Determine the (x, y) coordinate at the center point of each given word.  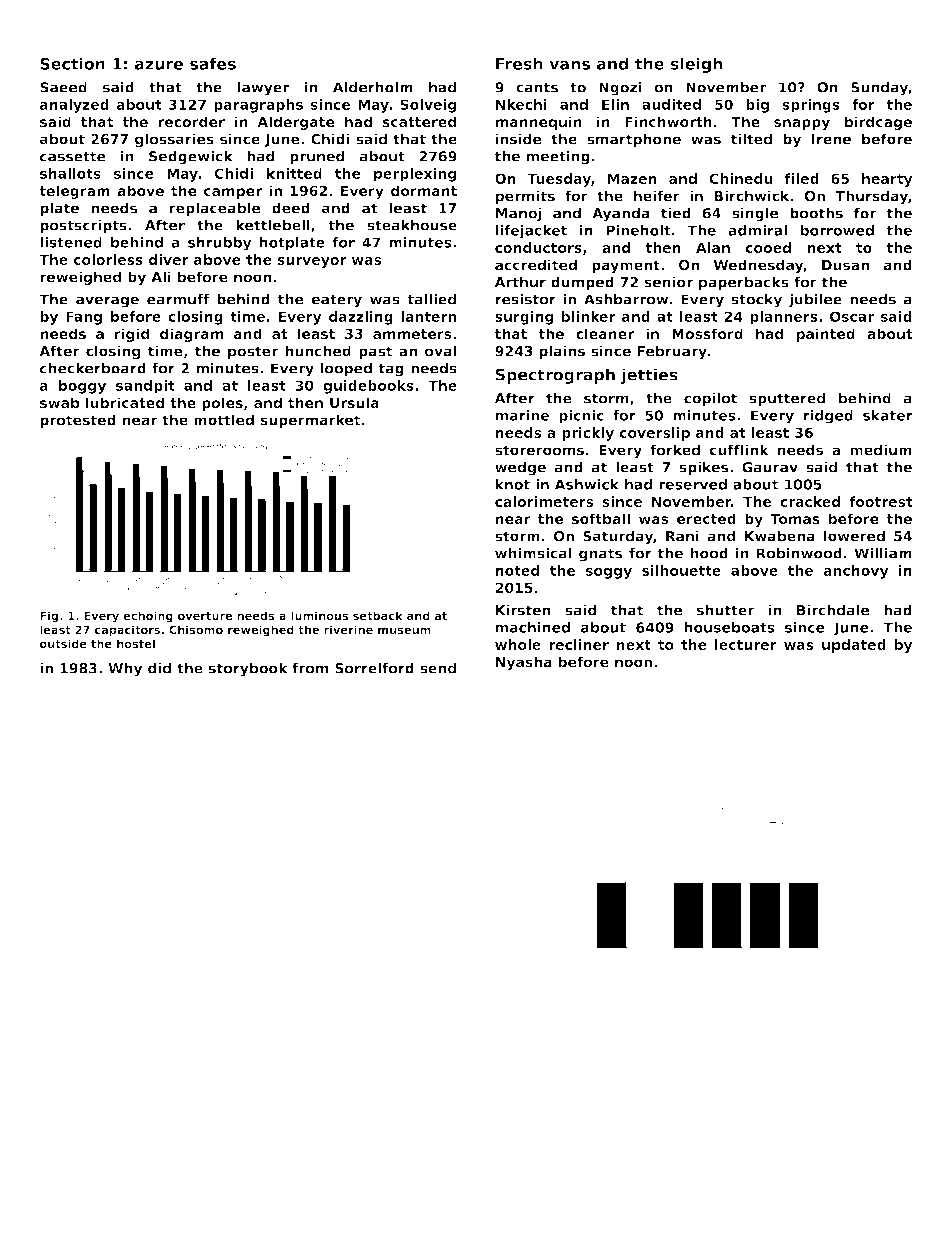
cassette (73, 156)
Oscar (852, 316)
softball (601, 518)
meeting (558, 158)
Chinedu (741, 178)
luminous (319, 615)
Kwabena (780, 536)
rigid (132, 335)
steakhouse (412, 225)
